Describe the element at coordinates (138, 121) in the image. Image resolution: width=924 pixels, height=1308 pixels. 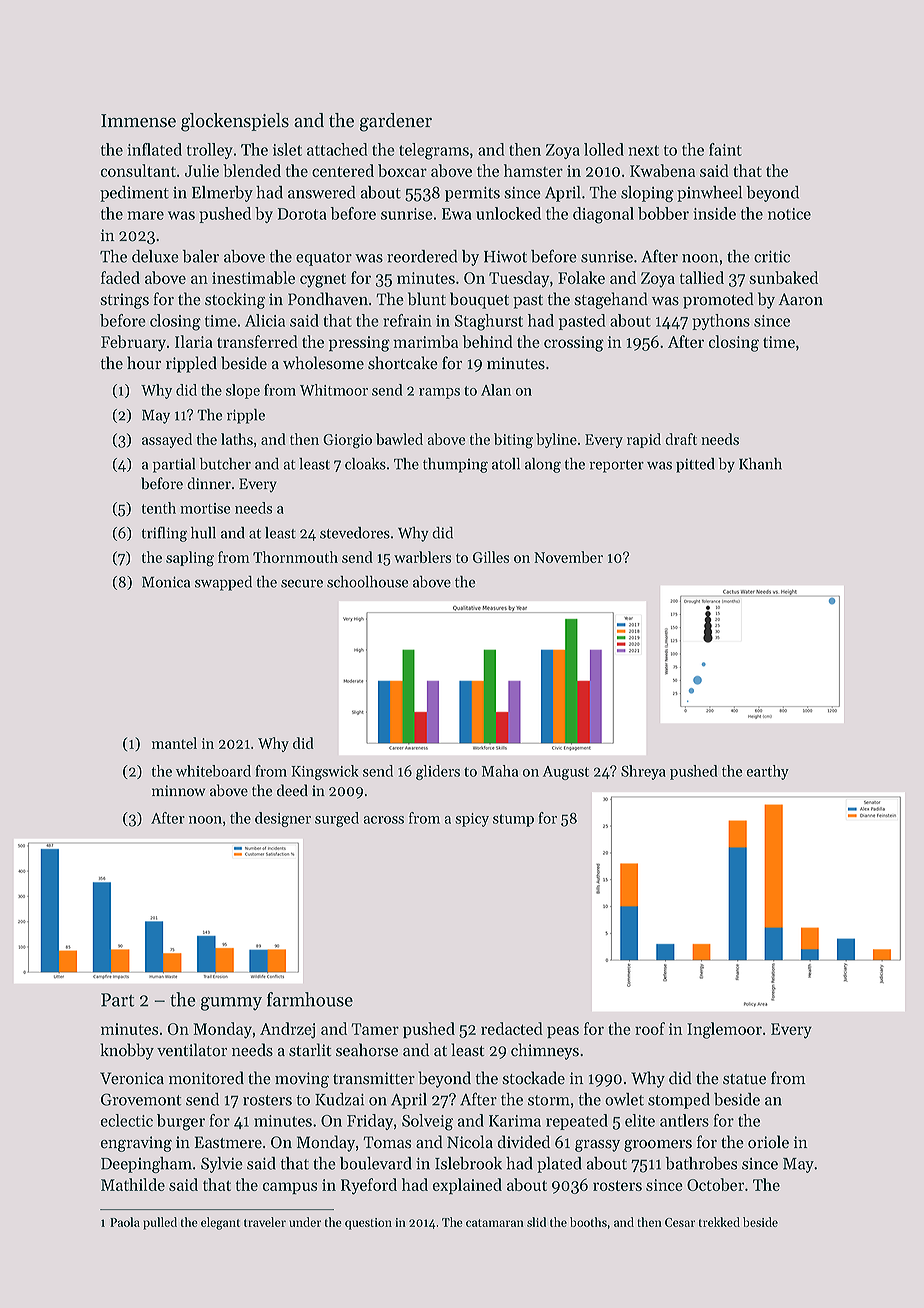
I see `Immense` at that location.
